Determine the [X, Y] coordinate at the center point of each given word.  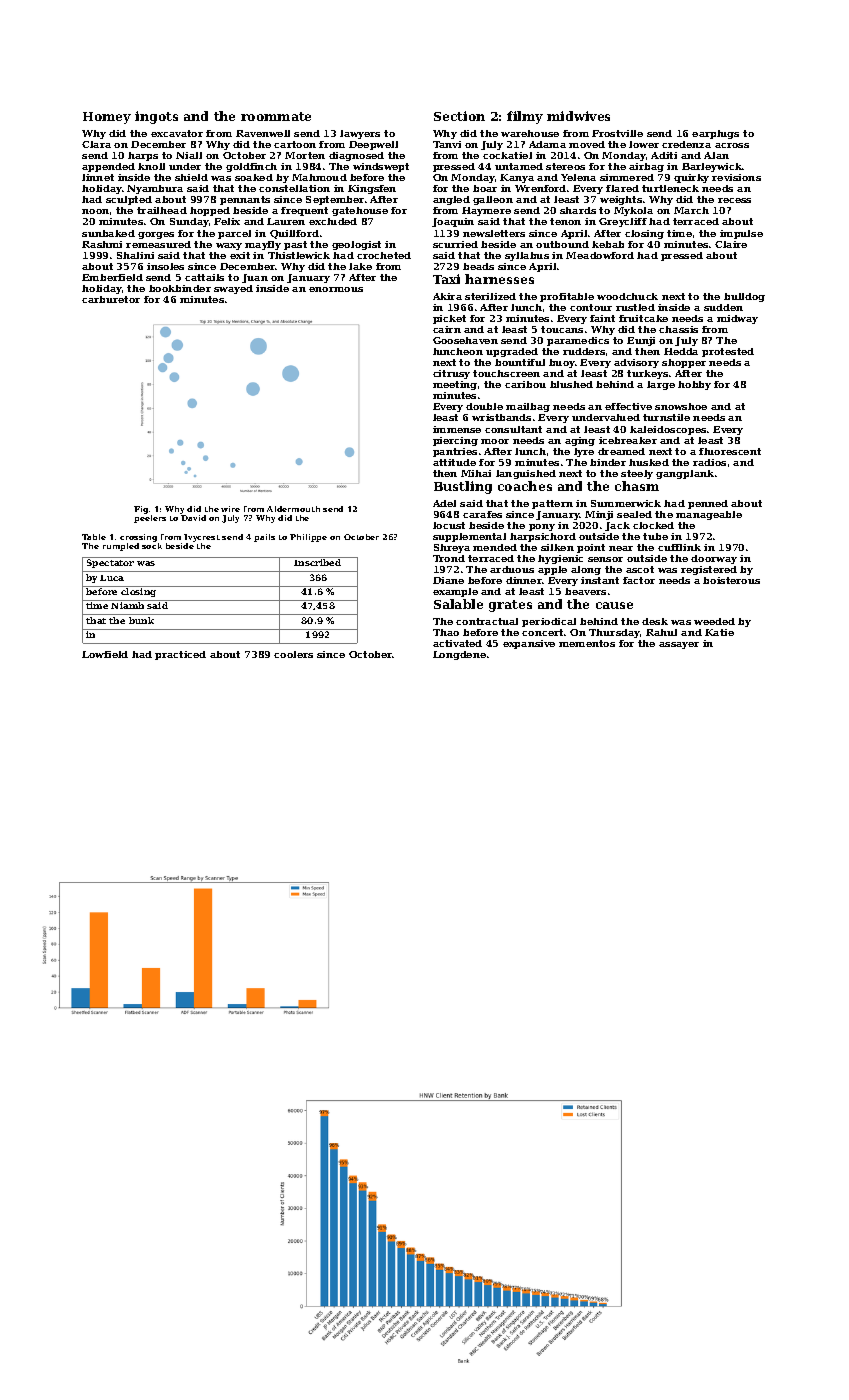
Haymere [486, 211]
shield [191, 177]
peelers [150, 519]
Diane [448, 580]
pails [264, 538]
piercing [455, 441]
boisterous [731, 580]
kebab [608, 244]
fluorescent [730, 451]
